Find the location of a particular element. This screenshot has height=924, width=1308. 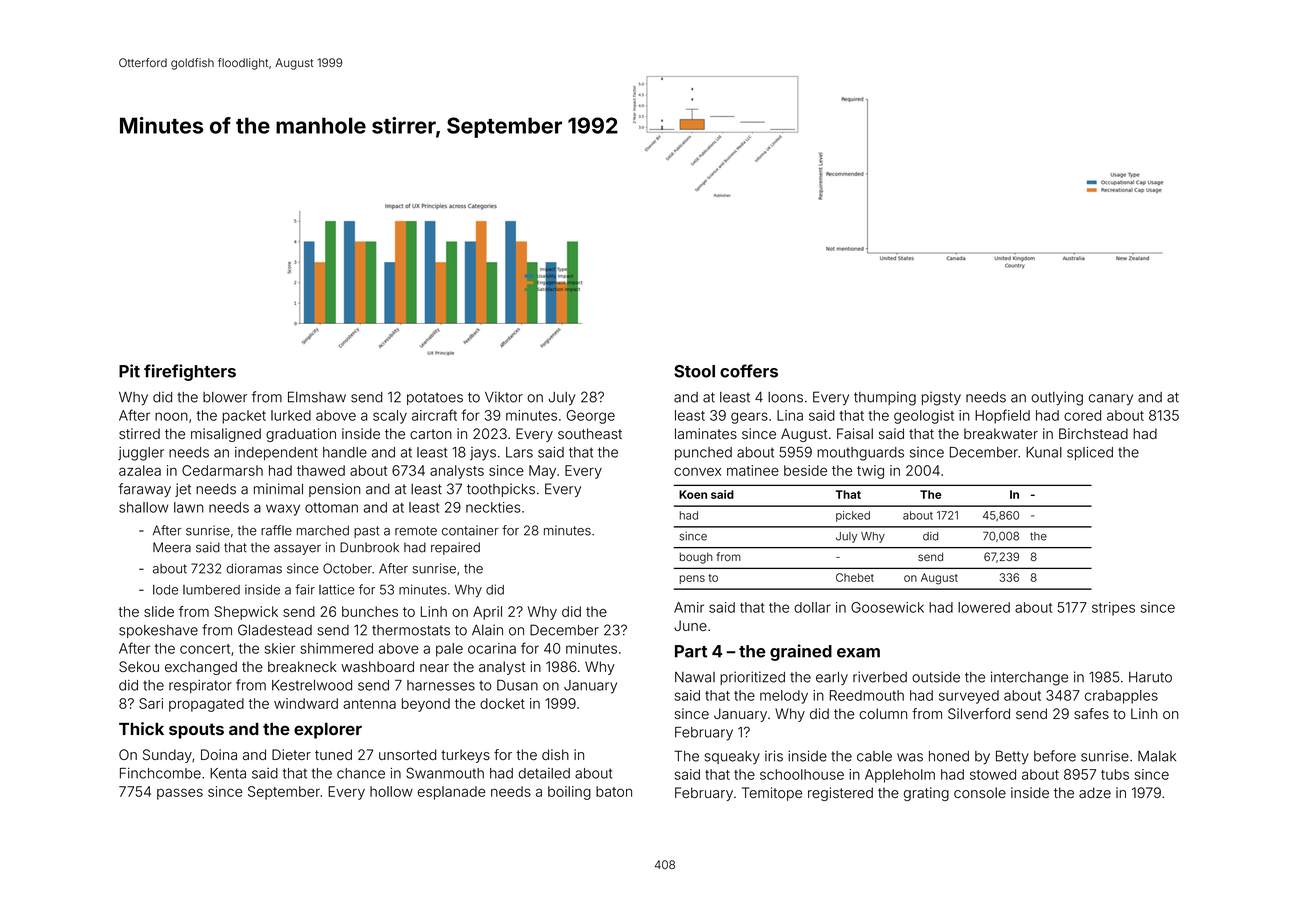

canary is located at coordinates (1111, 400).
